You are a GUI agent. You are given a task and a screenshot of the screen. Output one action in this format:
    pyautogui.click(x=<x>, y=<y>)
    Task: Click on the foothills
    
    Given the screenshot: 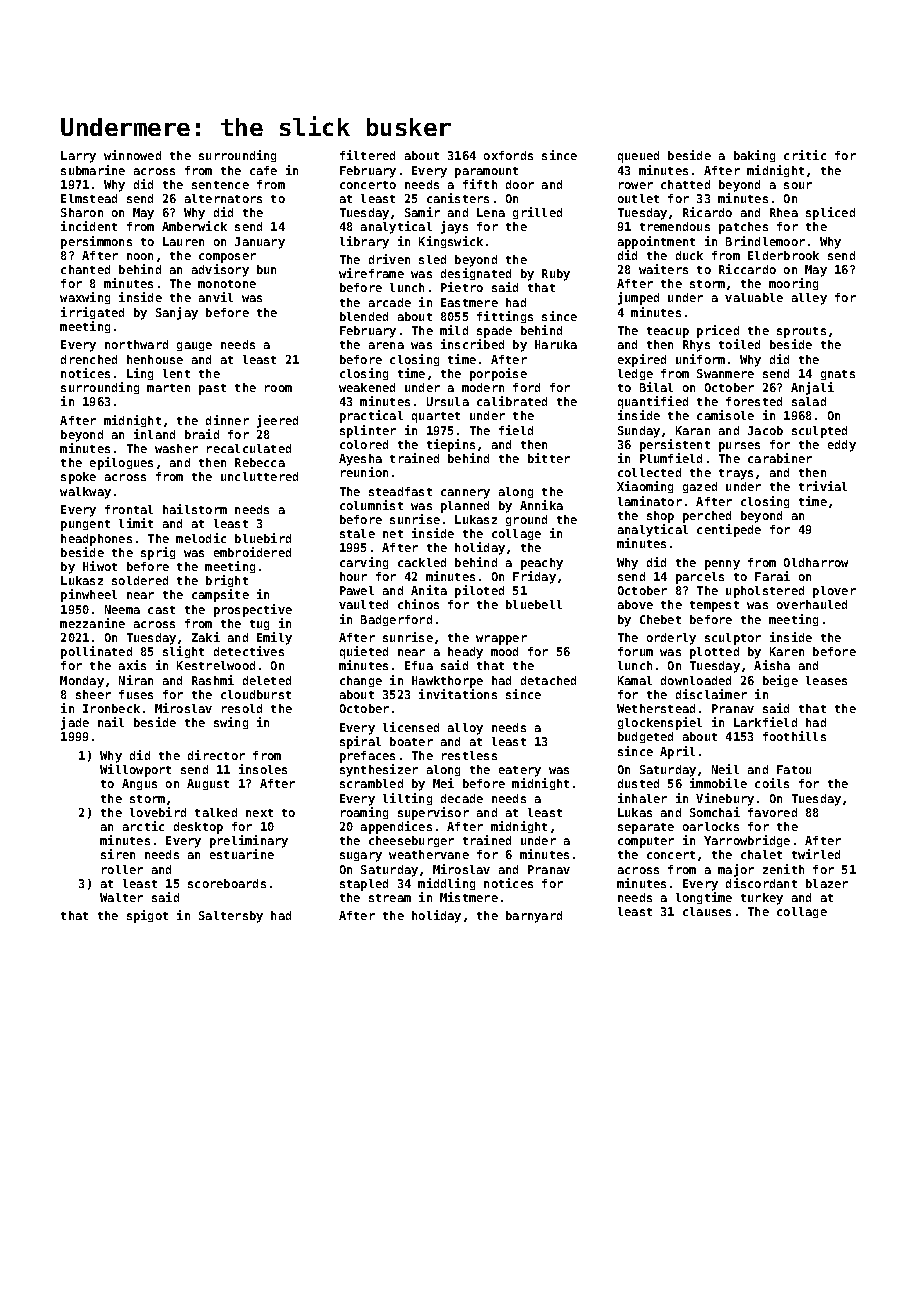 What is the action you would take?
    pyautogui.click(x=794, y=736)
